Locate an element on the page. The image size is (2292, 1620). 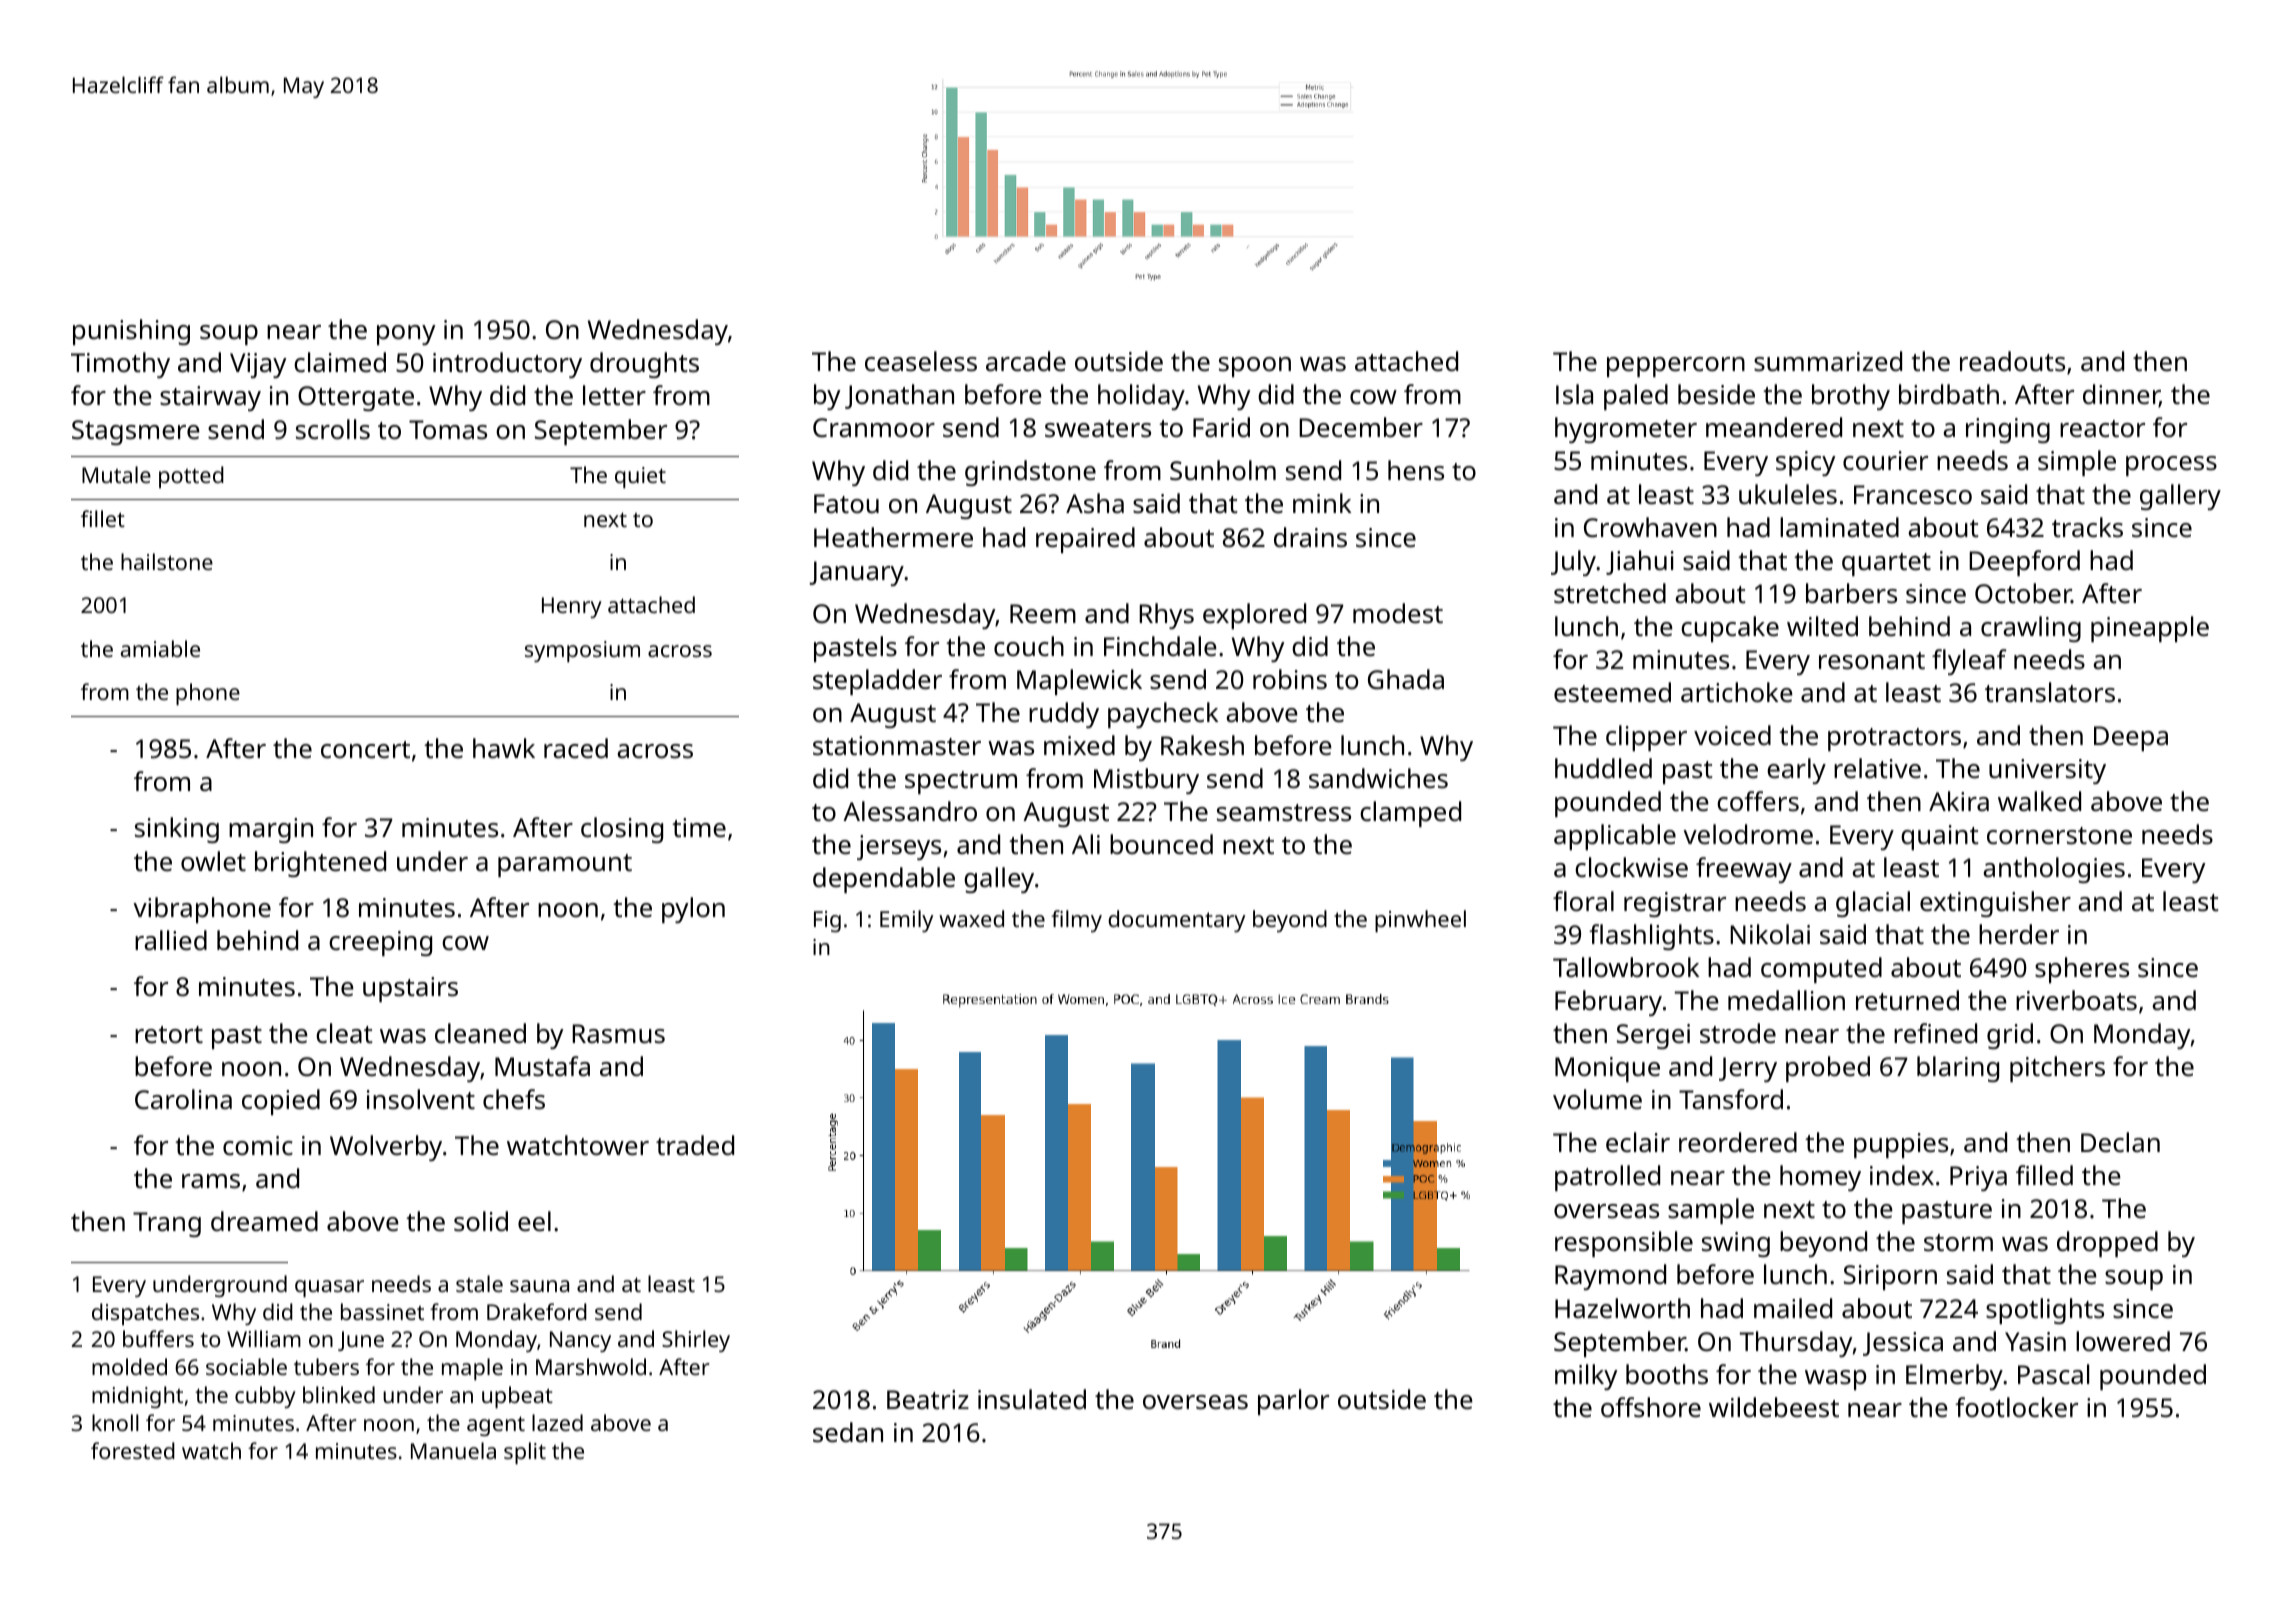
Cranmoor is located at coordinates (874, 427).
